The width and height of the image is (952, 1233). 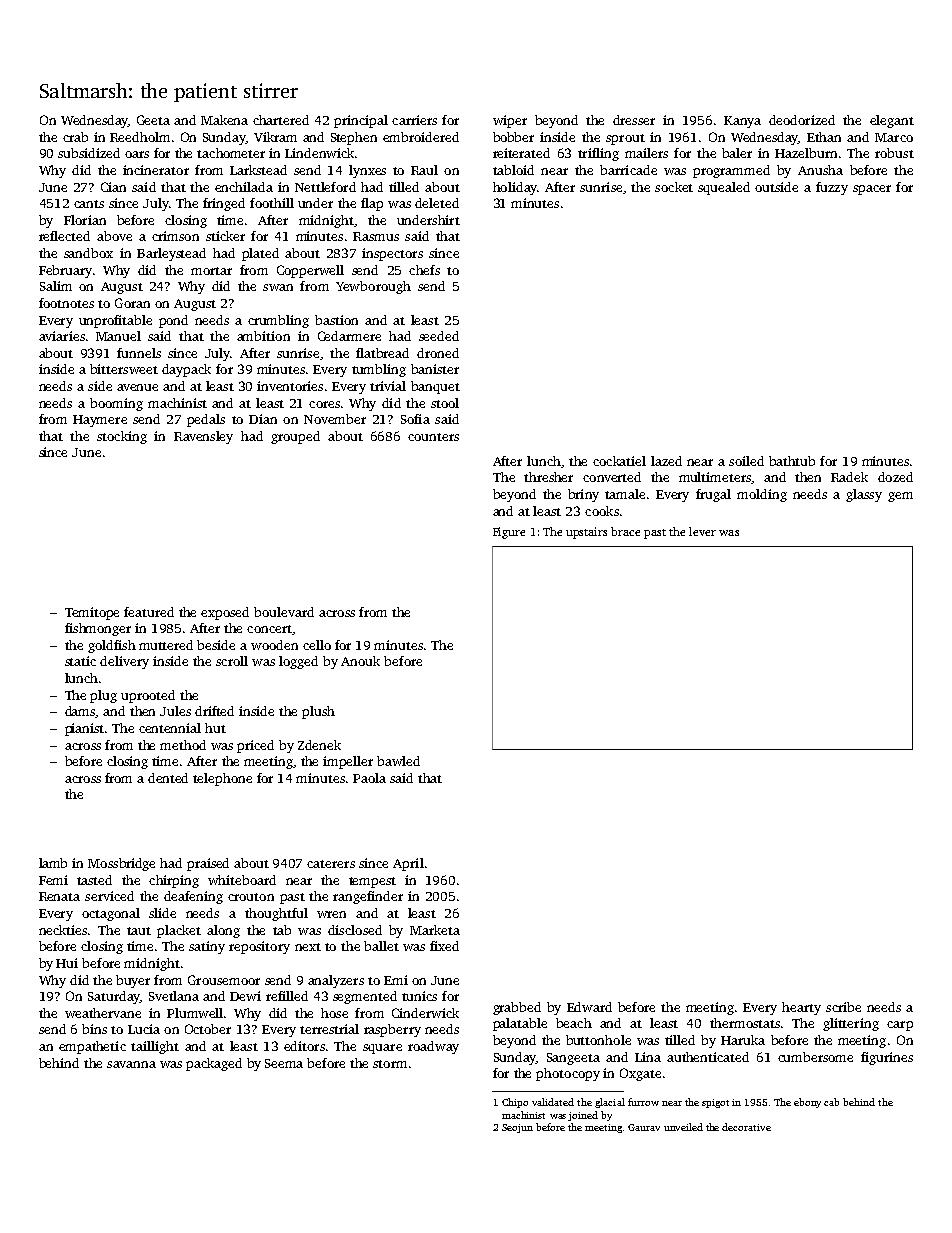 What do you see at coordinates (435, 387) in the image?
I see `banquet` at bounding box center [435, 387].
